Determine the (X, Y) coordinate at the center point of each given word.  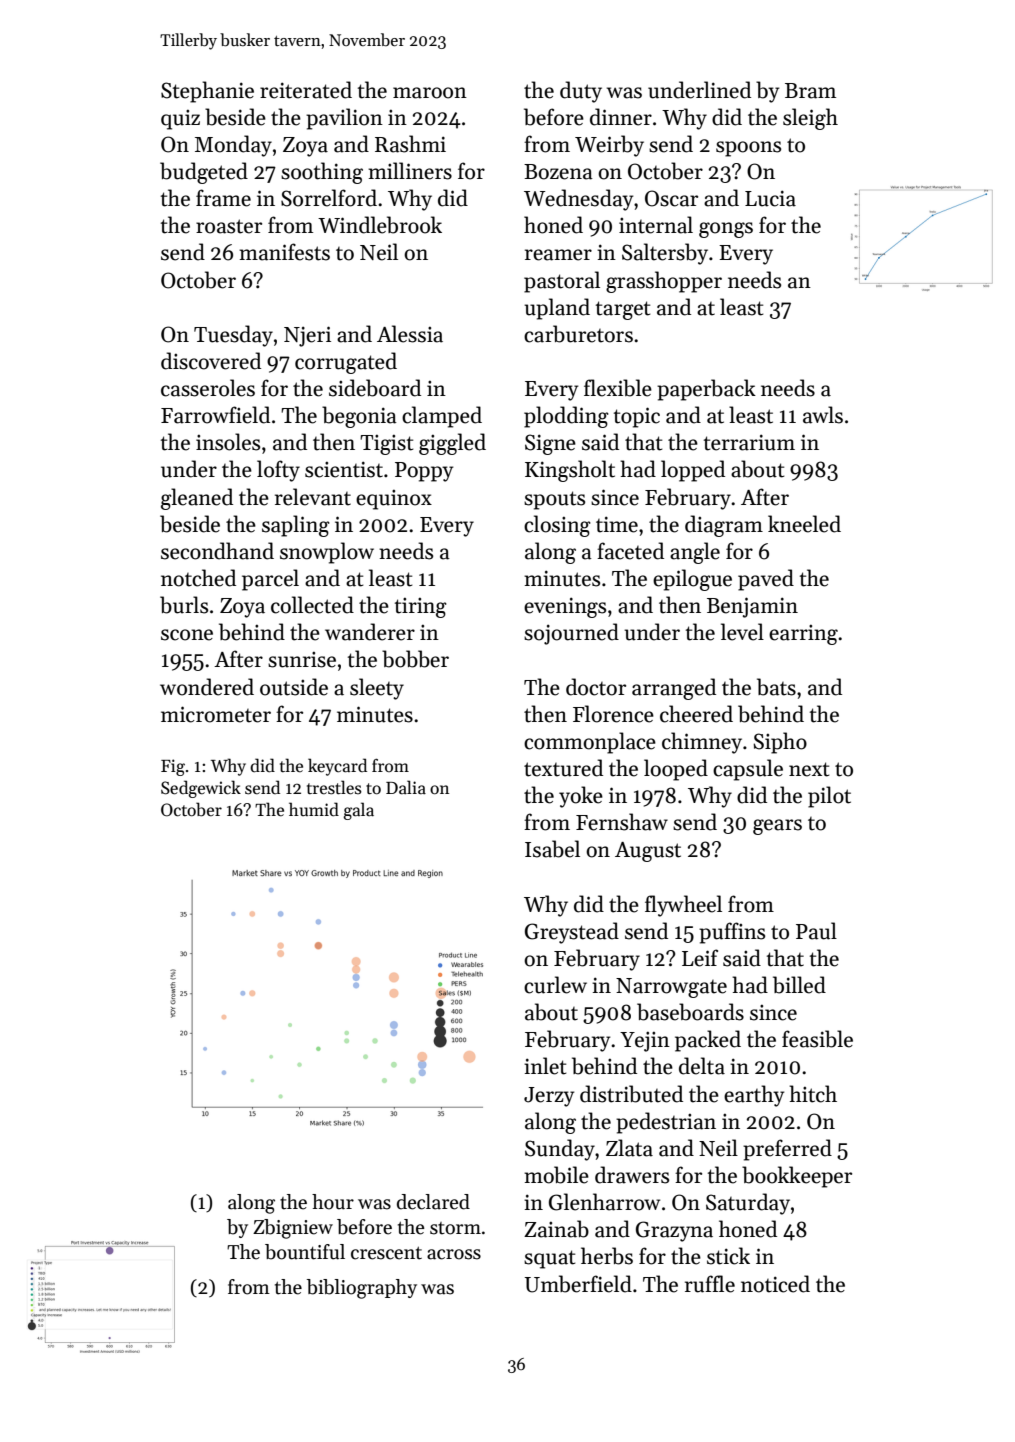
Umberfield (578, 1284)
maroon (430, 93)
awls (823, 415)
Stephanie (207, 92)
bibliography (362, 1289)
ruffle (710, 1284)
